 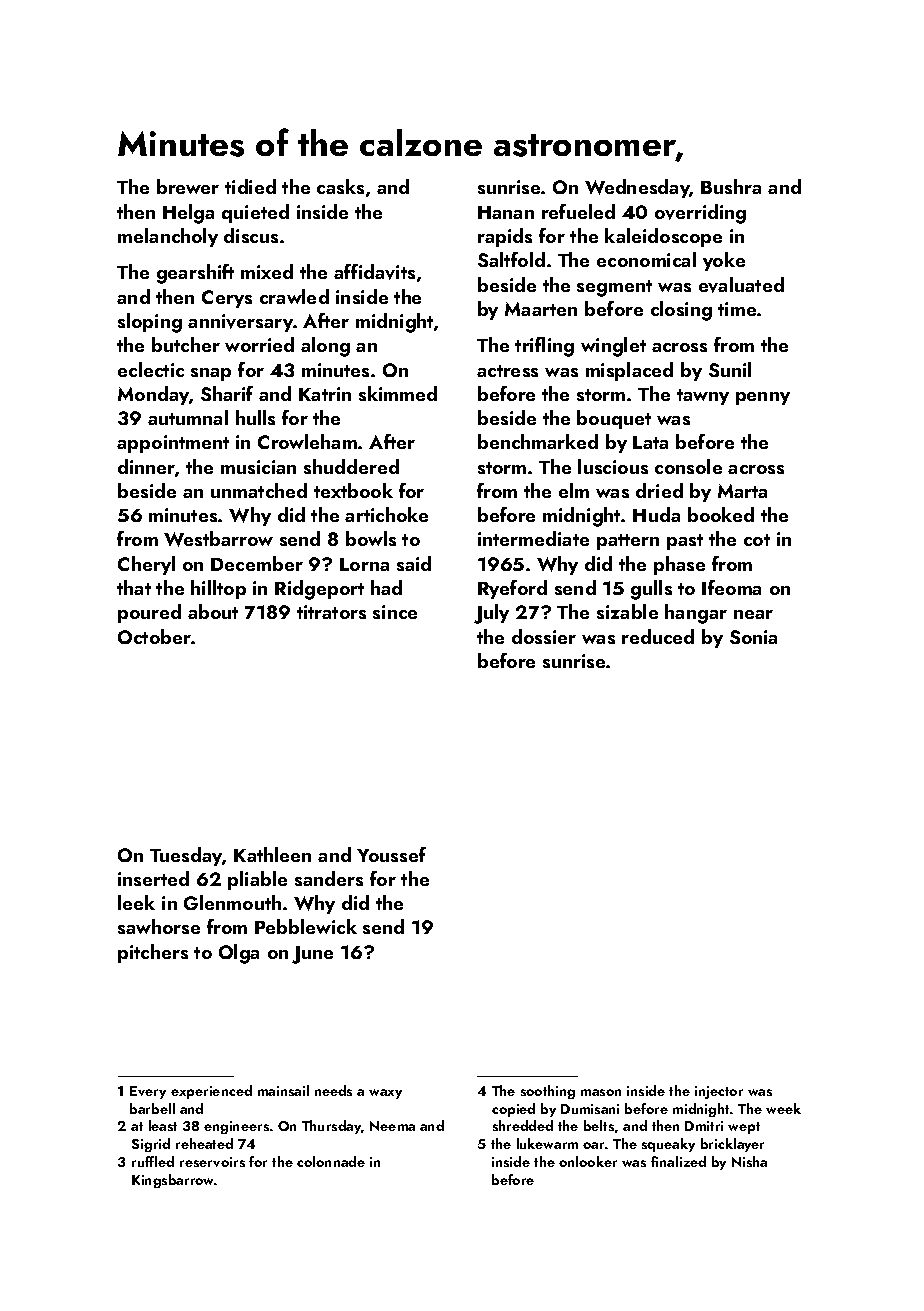 I want to click on titrators, so click(x=331, y=612).
